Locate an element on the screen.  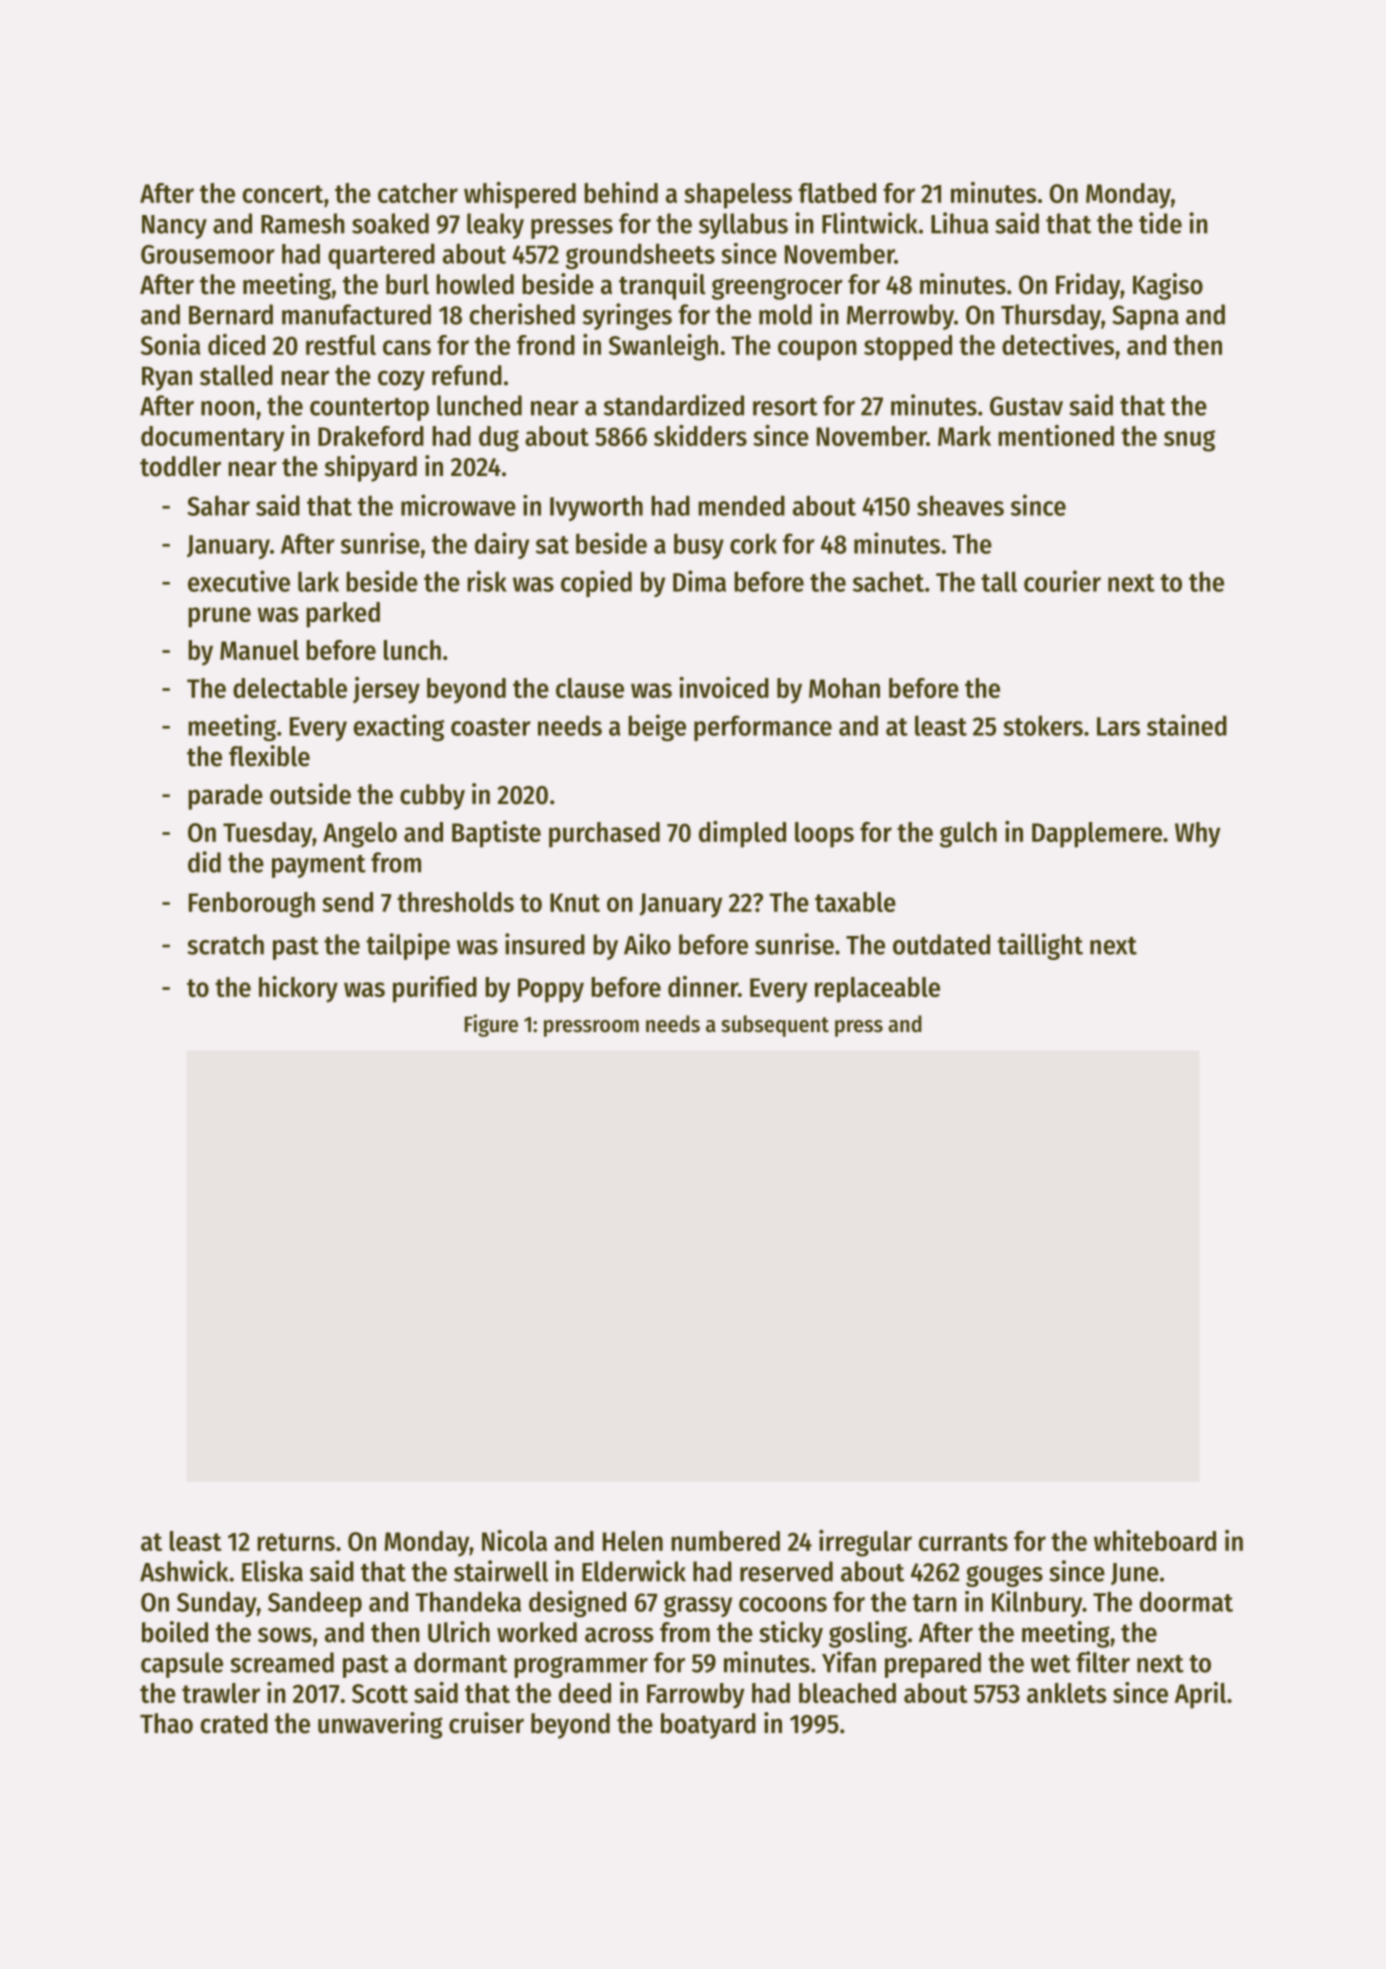
sheaves is located at coordinates (960, 505).
